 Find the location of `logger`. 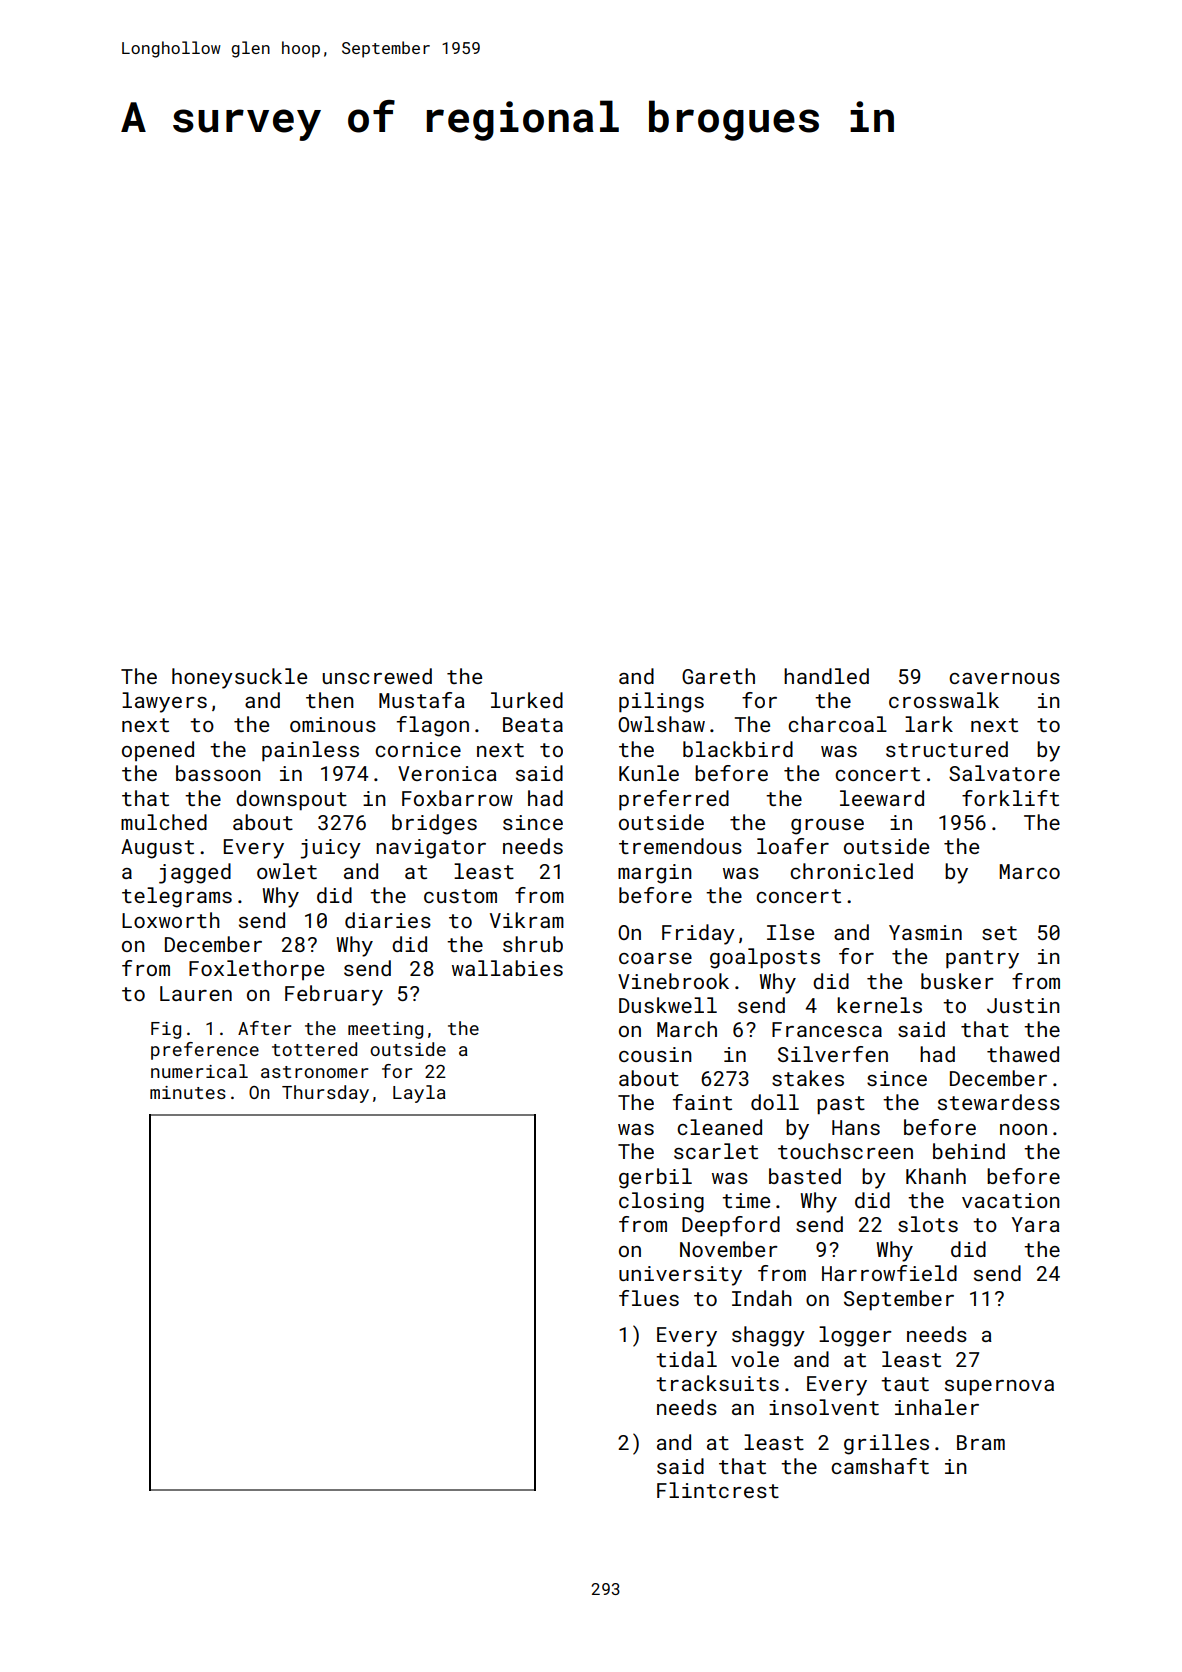

logger is located at coordinates (855, 1336).
